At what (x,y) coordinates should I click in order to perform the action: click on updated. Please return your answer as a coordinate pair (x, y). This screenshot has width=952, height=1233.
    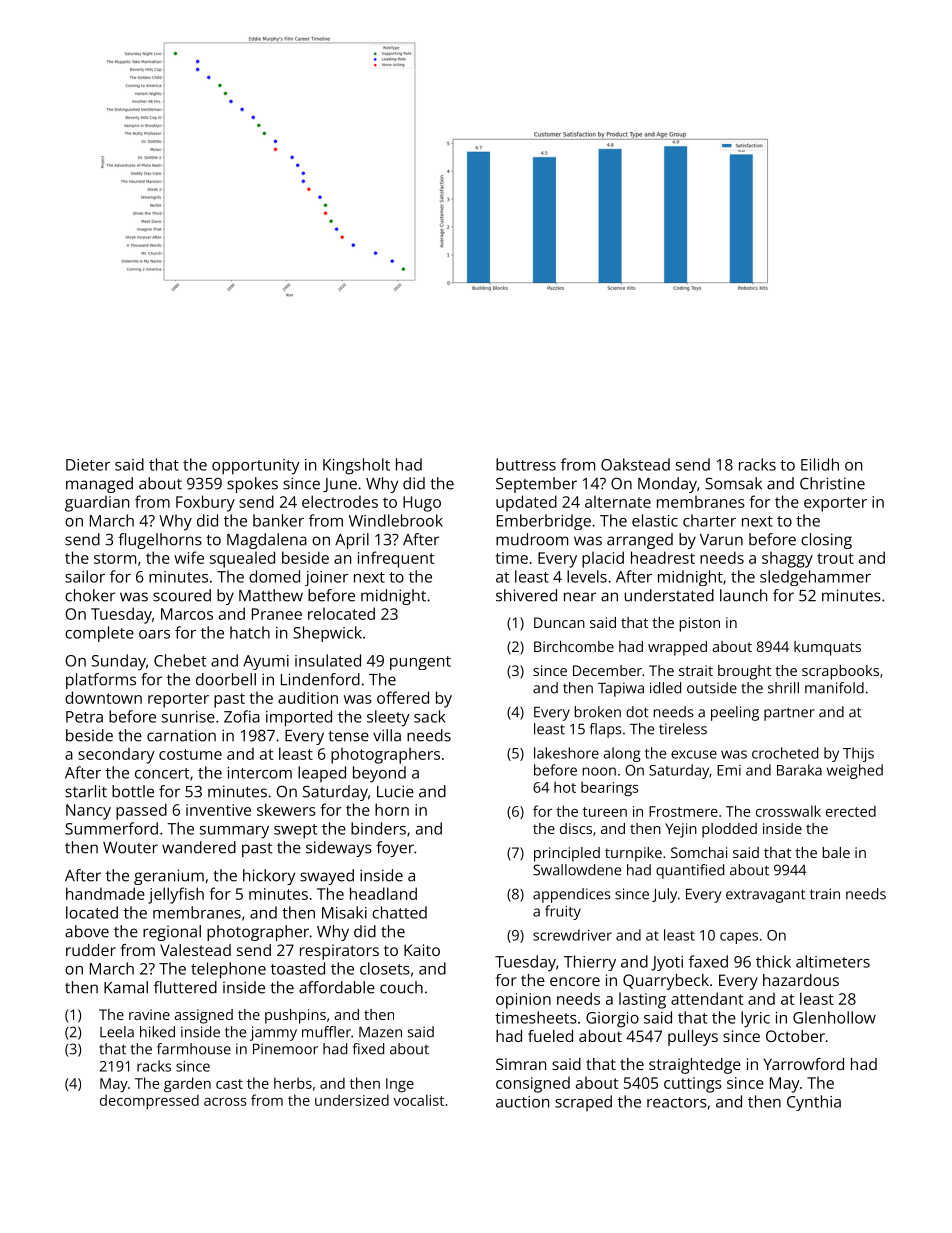
    Looking at the image, I should click on (526, 503).
